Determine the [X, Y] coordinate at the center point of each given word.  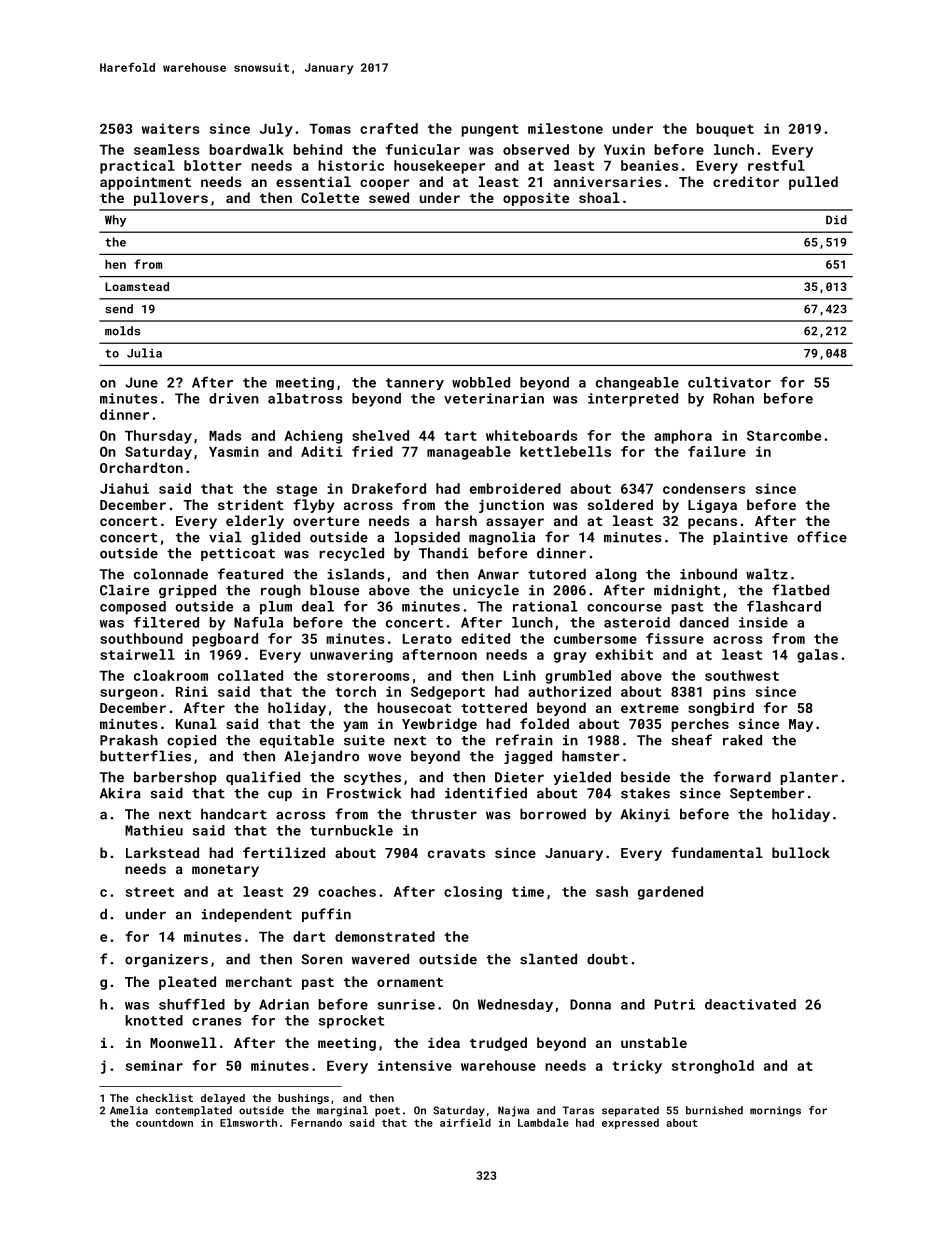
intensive [415, 1065]
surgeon [129, 694]
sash [612, 891]
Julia [144, 353]
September [767, 794]
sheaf [691, 740]
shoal [599, 197]
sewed [389, 197]
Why [115, 221]
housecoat [414, 707]
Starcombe [784, 435]
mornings [775, 1111]
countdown [164, 1122]
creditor [746, 181]
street [150, 892]
